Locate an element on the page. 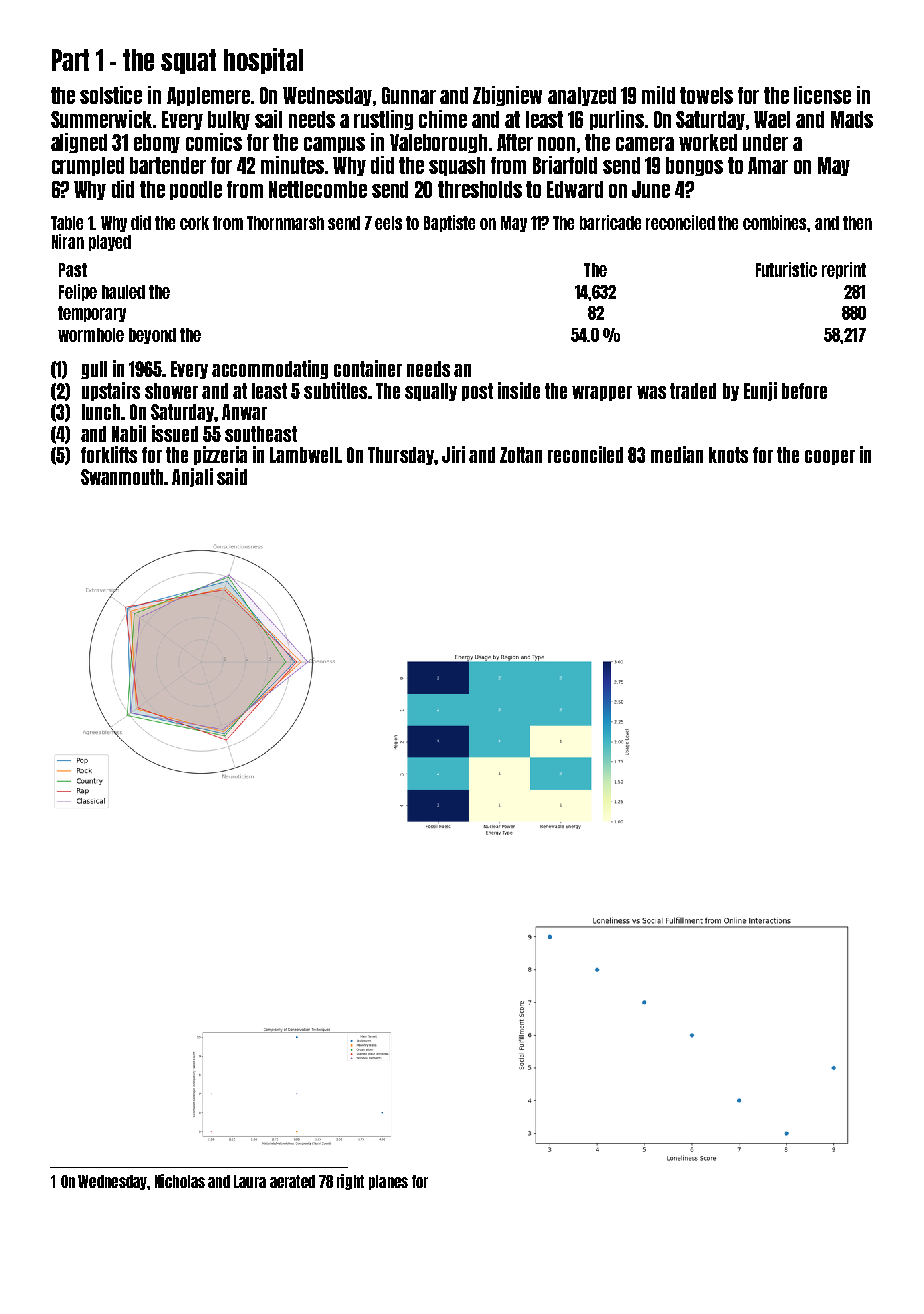  cooper is located at coordinates (830, 457).
